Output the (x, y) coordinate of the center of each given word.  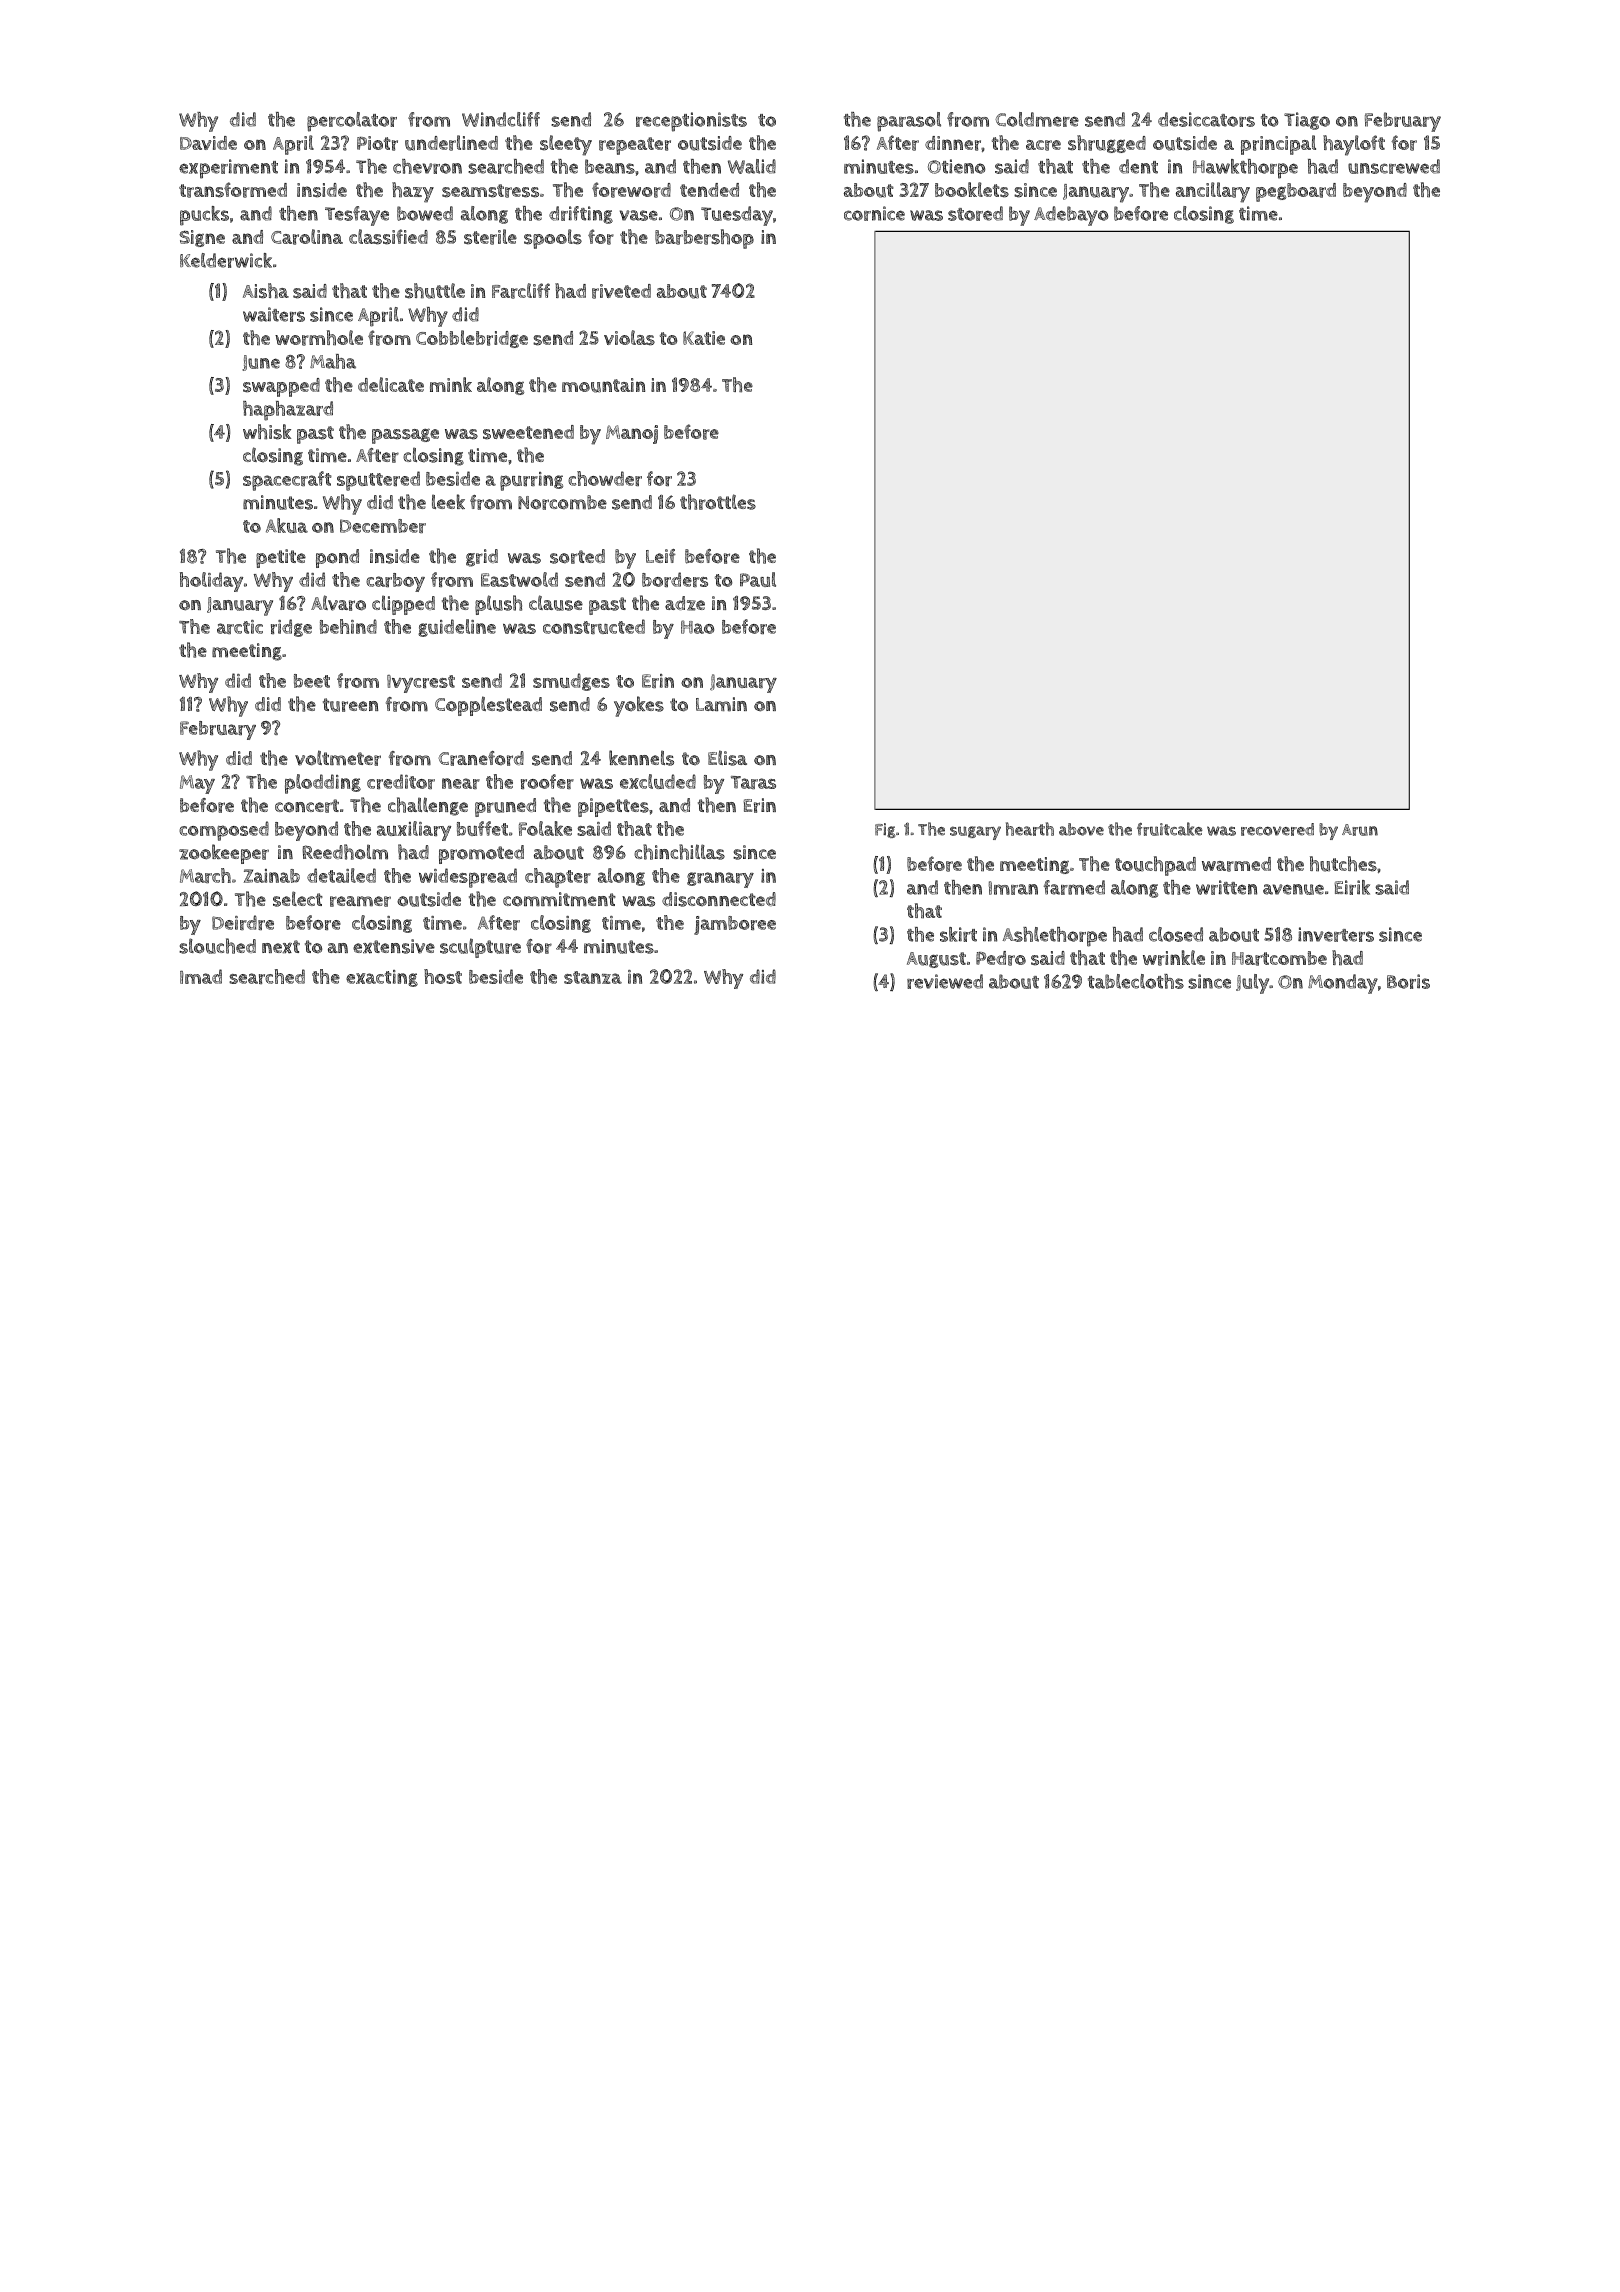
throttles (718, 502)
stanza (593, 977)
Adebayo (1071, 216)
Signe (202, 238)
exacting (382, 978)
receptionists (691, 122)
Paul (758, 579)
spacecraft (287, 481)
